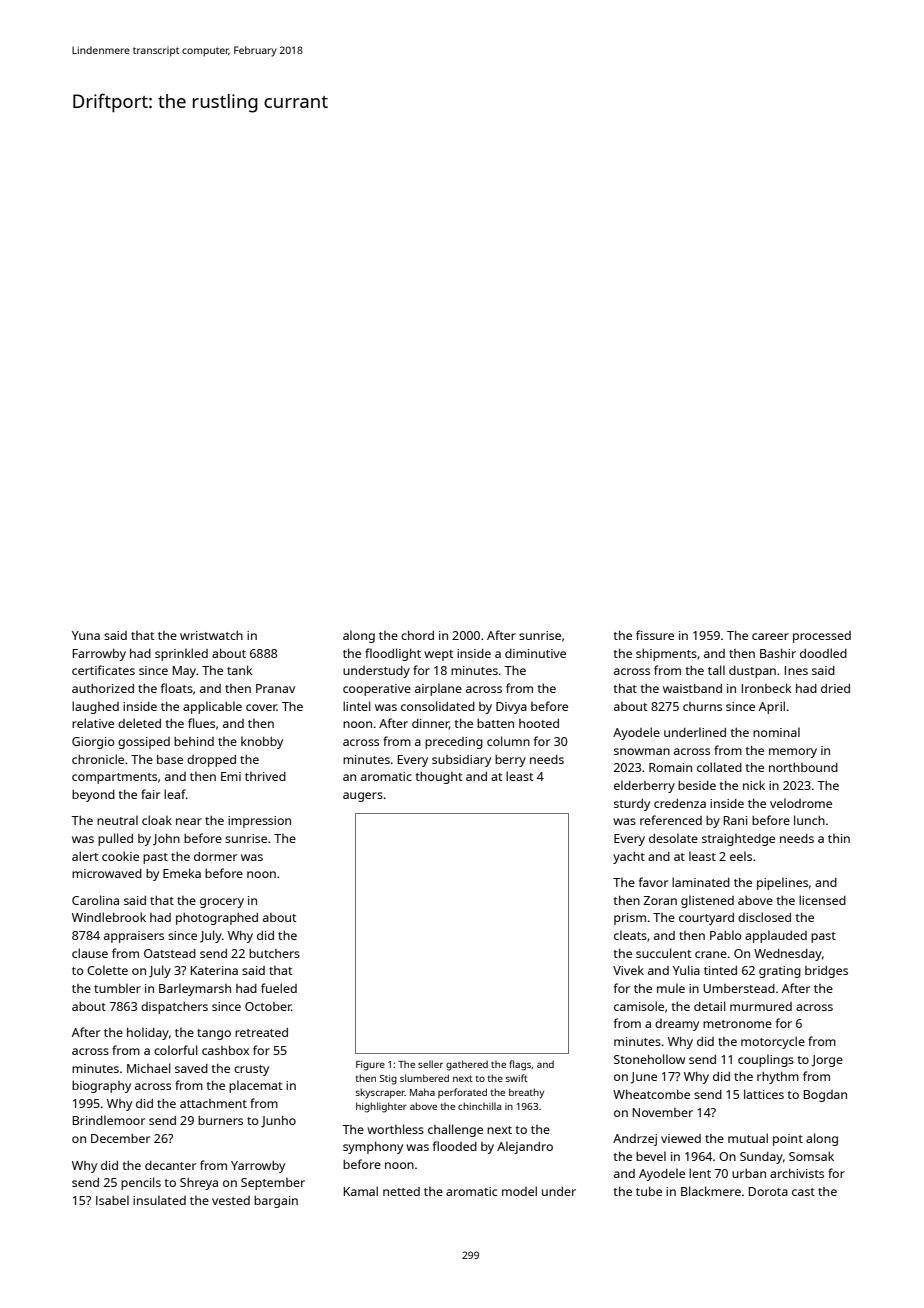 This document has width=924, height=1308. What do you see at coordinates (630, 919) in the document?
I see `prism` at bounding box center [630, 919].
